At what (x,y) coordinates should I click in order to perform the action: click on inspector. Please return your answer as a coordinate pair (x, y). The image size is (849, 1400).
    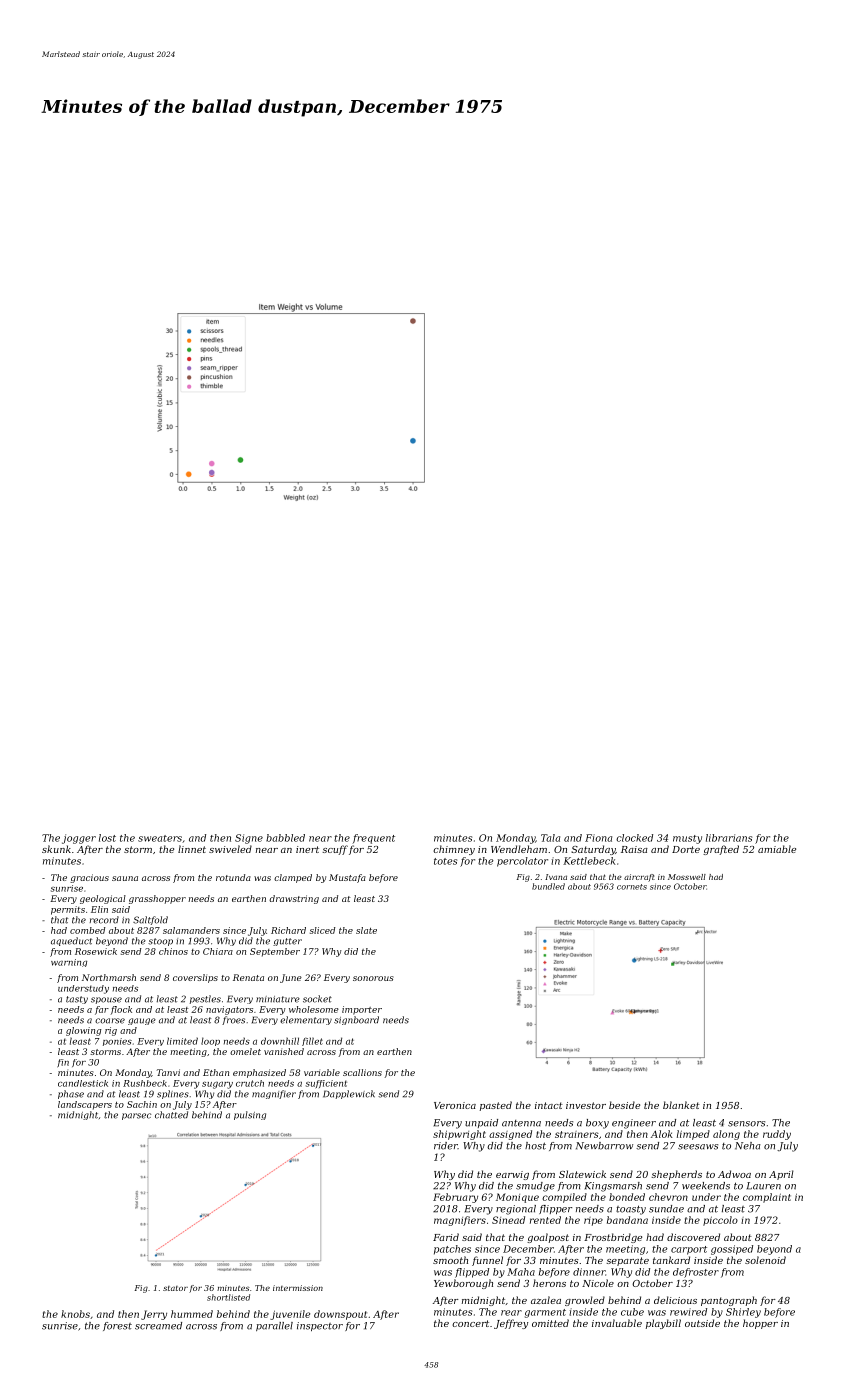
    Looking at the image, I should click on (320, 1326).
